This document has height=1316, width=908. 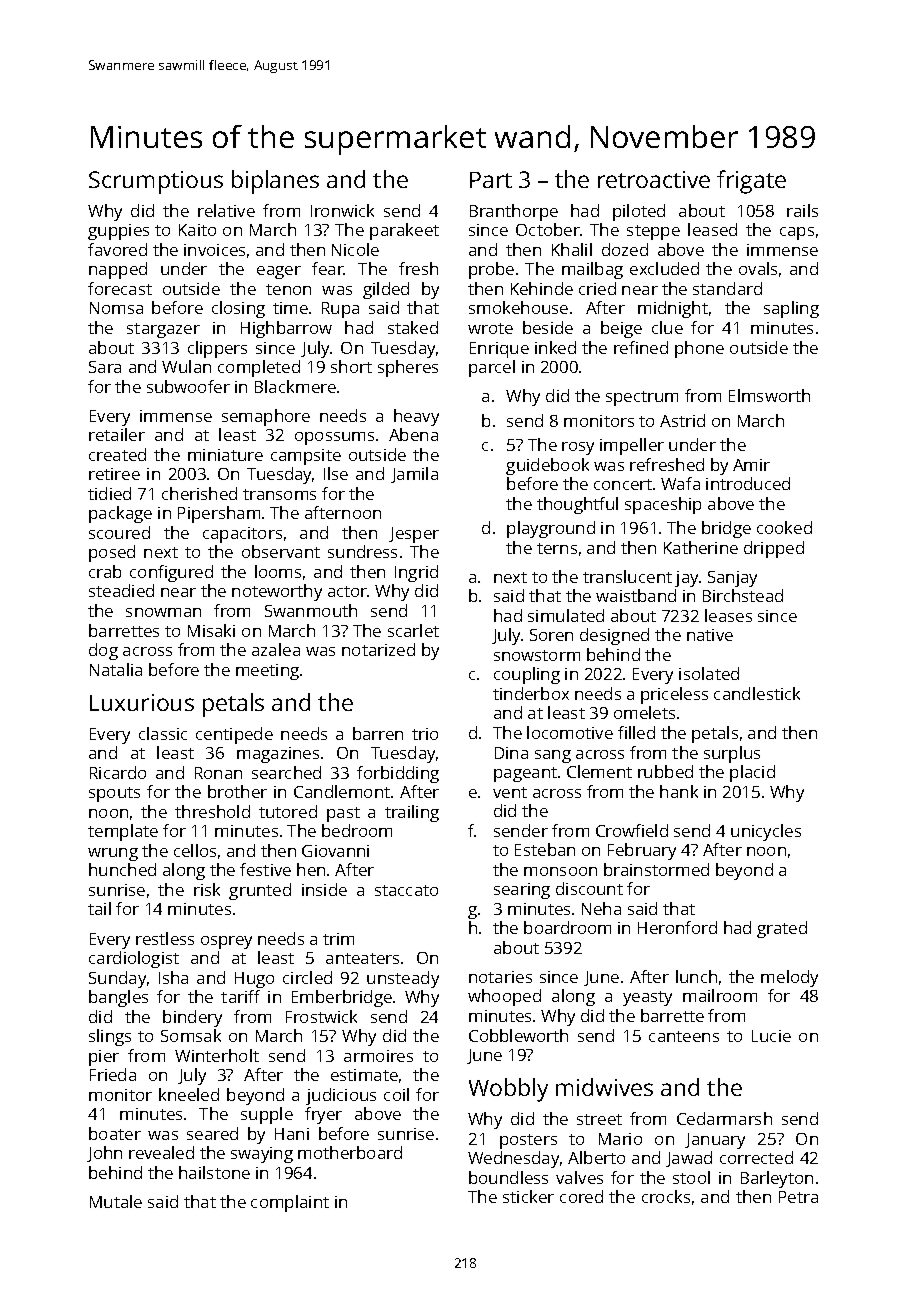 I want to click on Part, so click(x=491, y=180).
